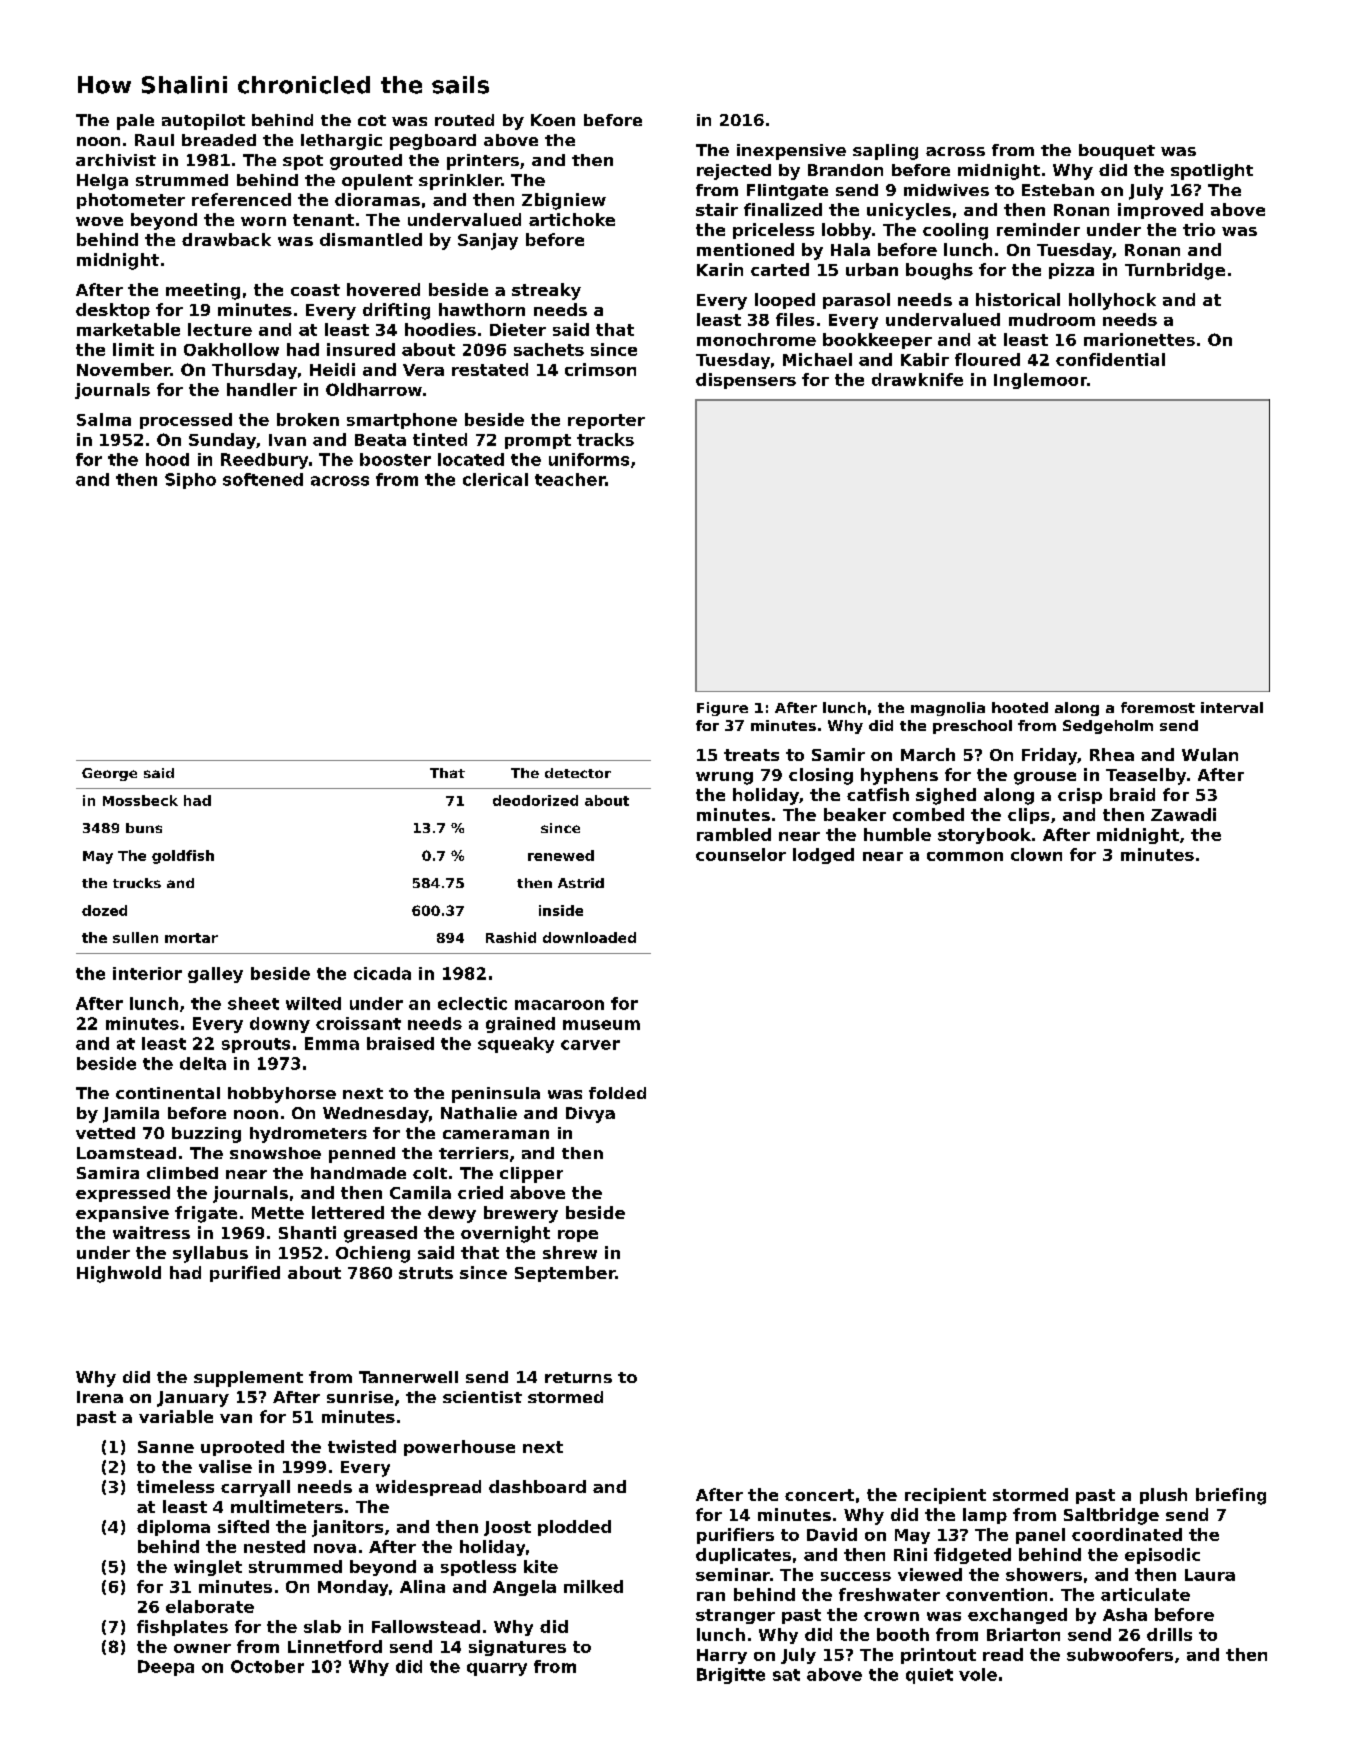 Image resolution: width=1346 pixels, height=1742 pixels. Describe the element at coordinates (601, 1025) in the screenshot. I see `museum` at that location.
